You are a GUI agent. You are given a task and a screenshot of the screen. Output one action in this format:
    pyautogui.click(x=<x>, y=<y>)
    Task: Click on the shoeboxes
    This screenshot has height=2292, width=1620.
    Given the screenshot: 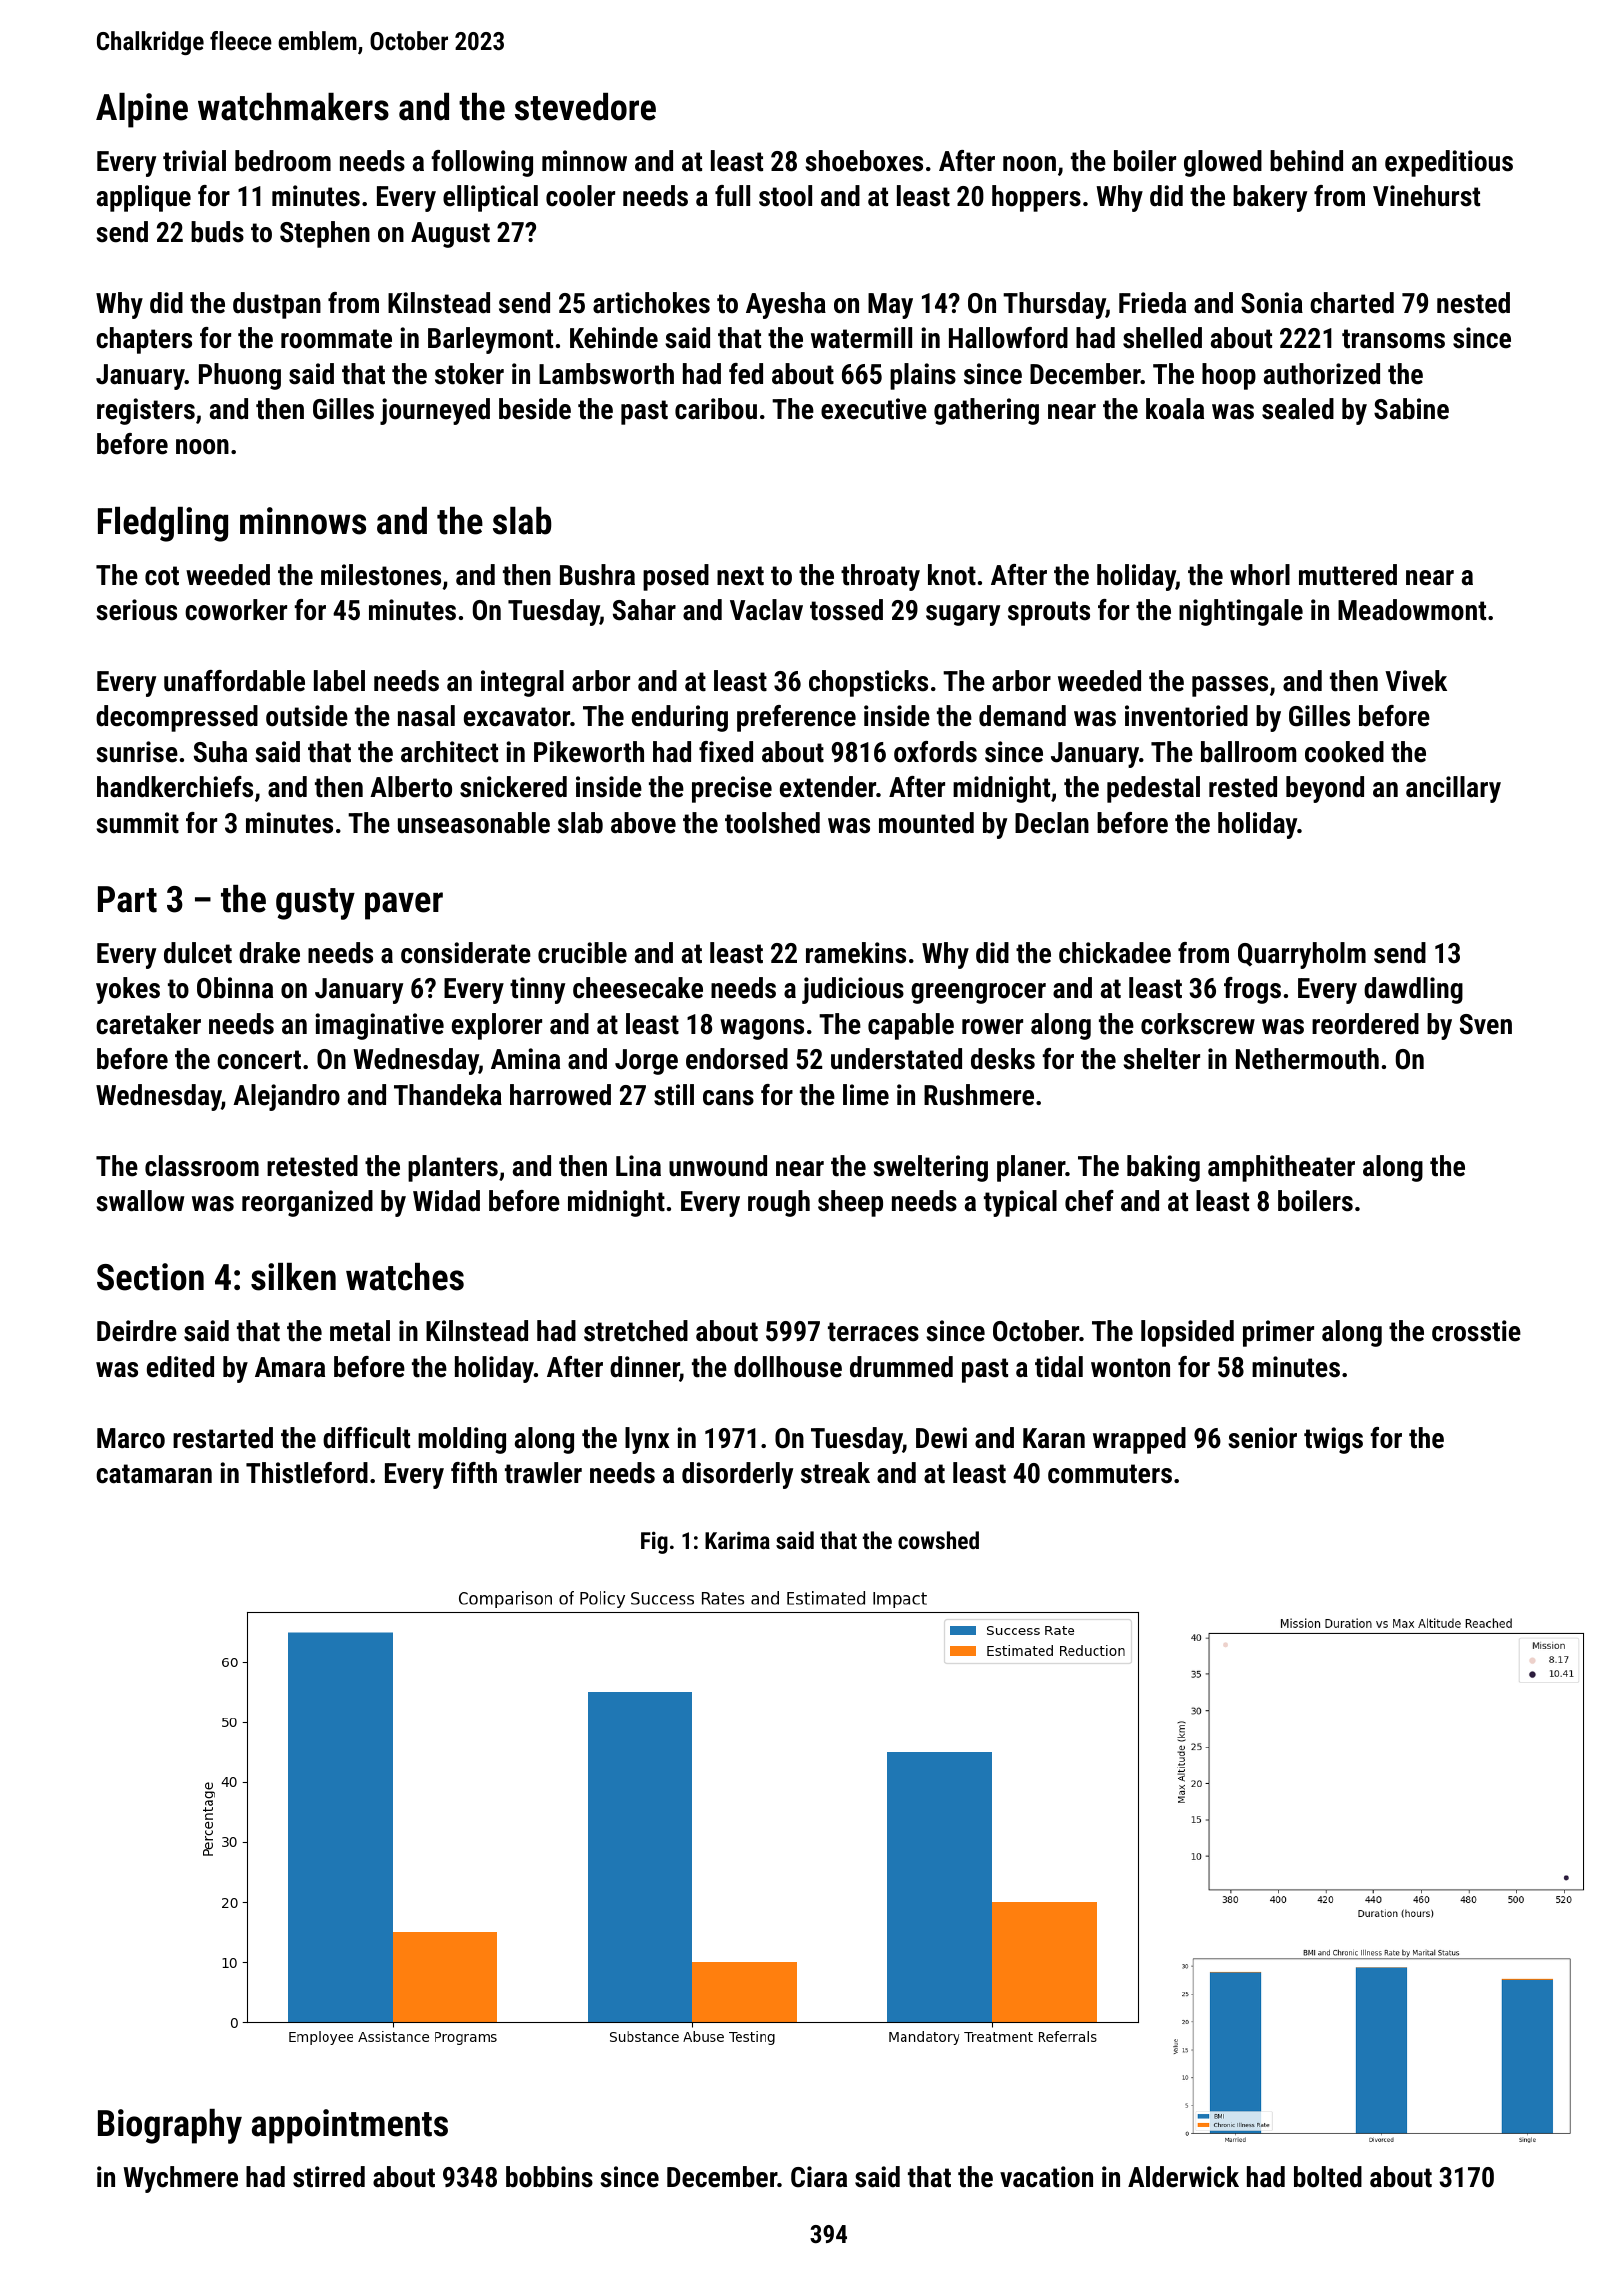 What is the action you would take?
    pyautogui.click(x=864, y=161)
